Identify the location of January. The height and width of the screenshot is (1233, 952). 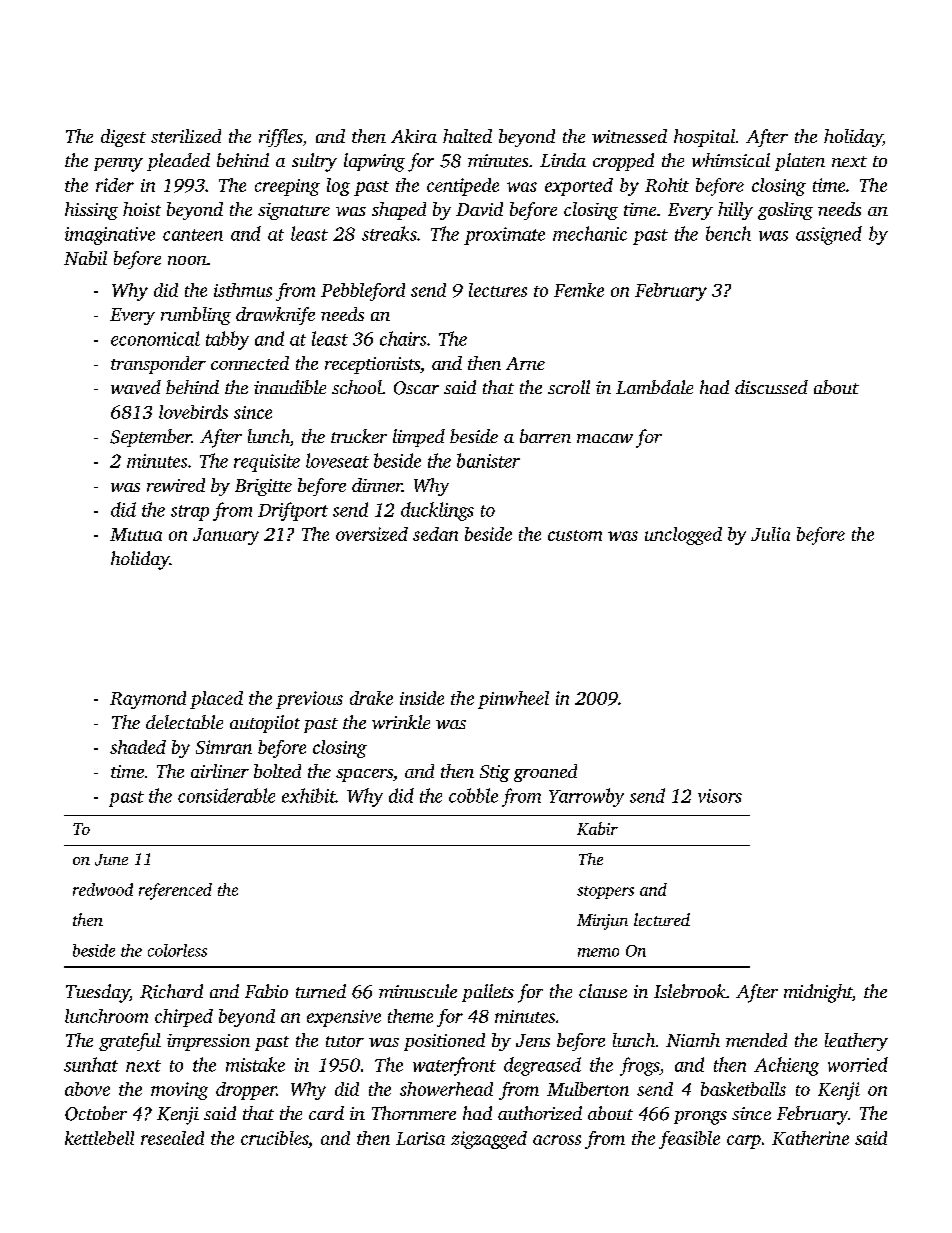
(226, 536).
